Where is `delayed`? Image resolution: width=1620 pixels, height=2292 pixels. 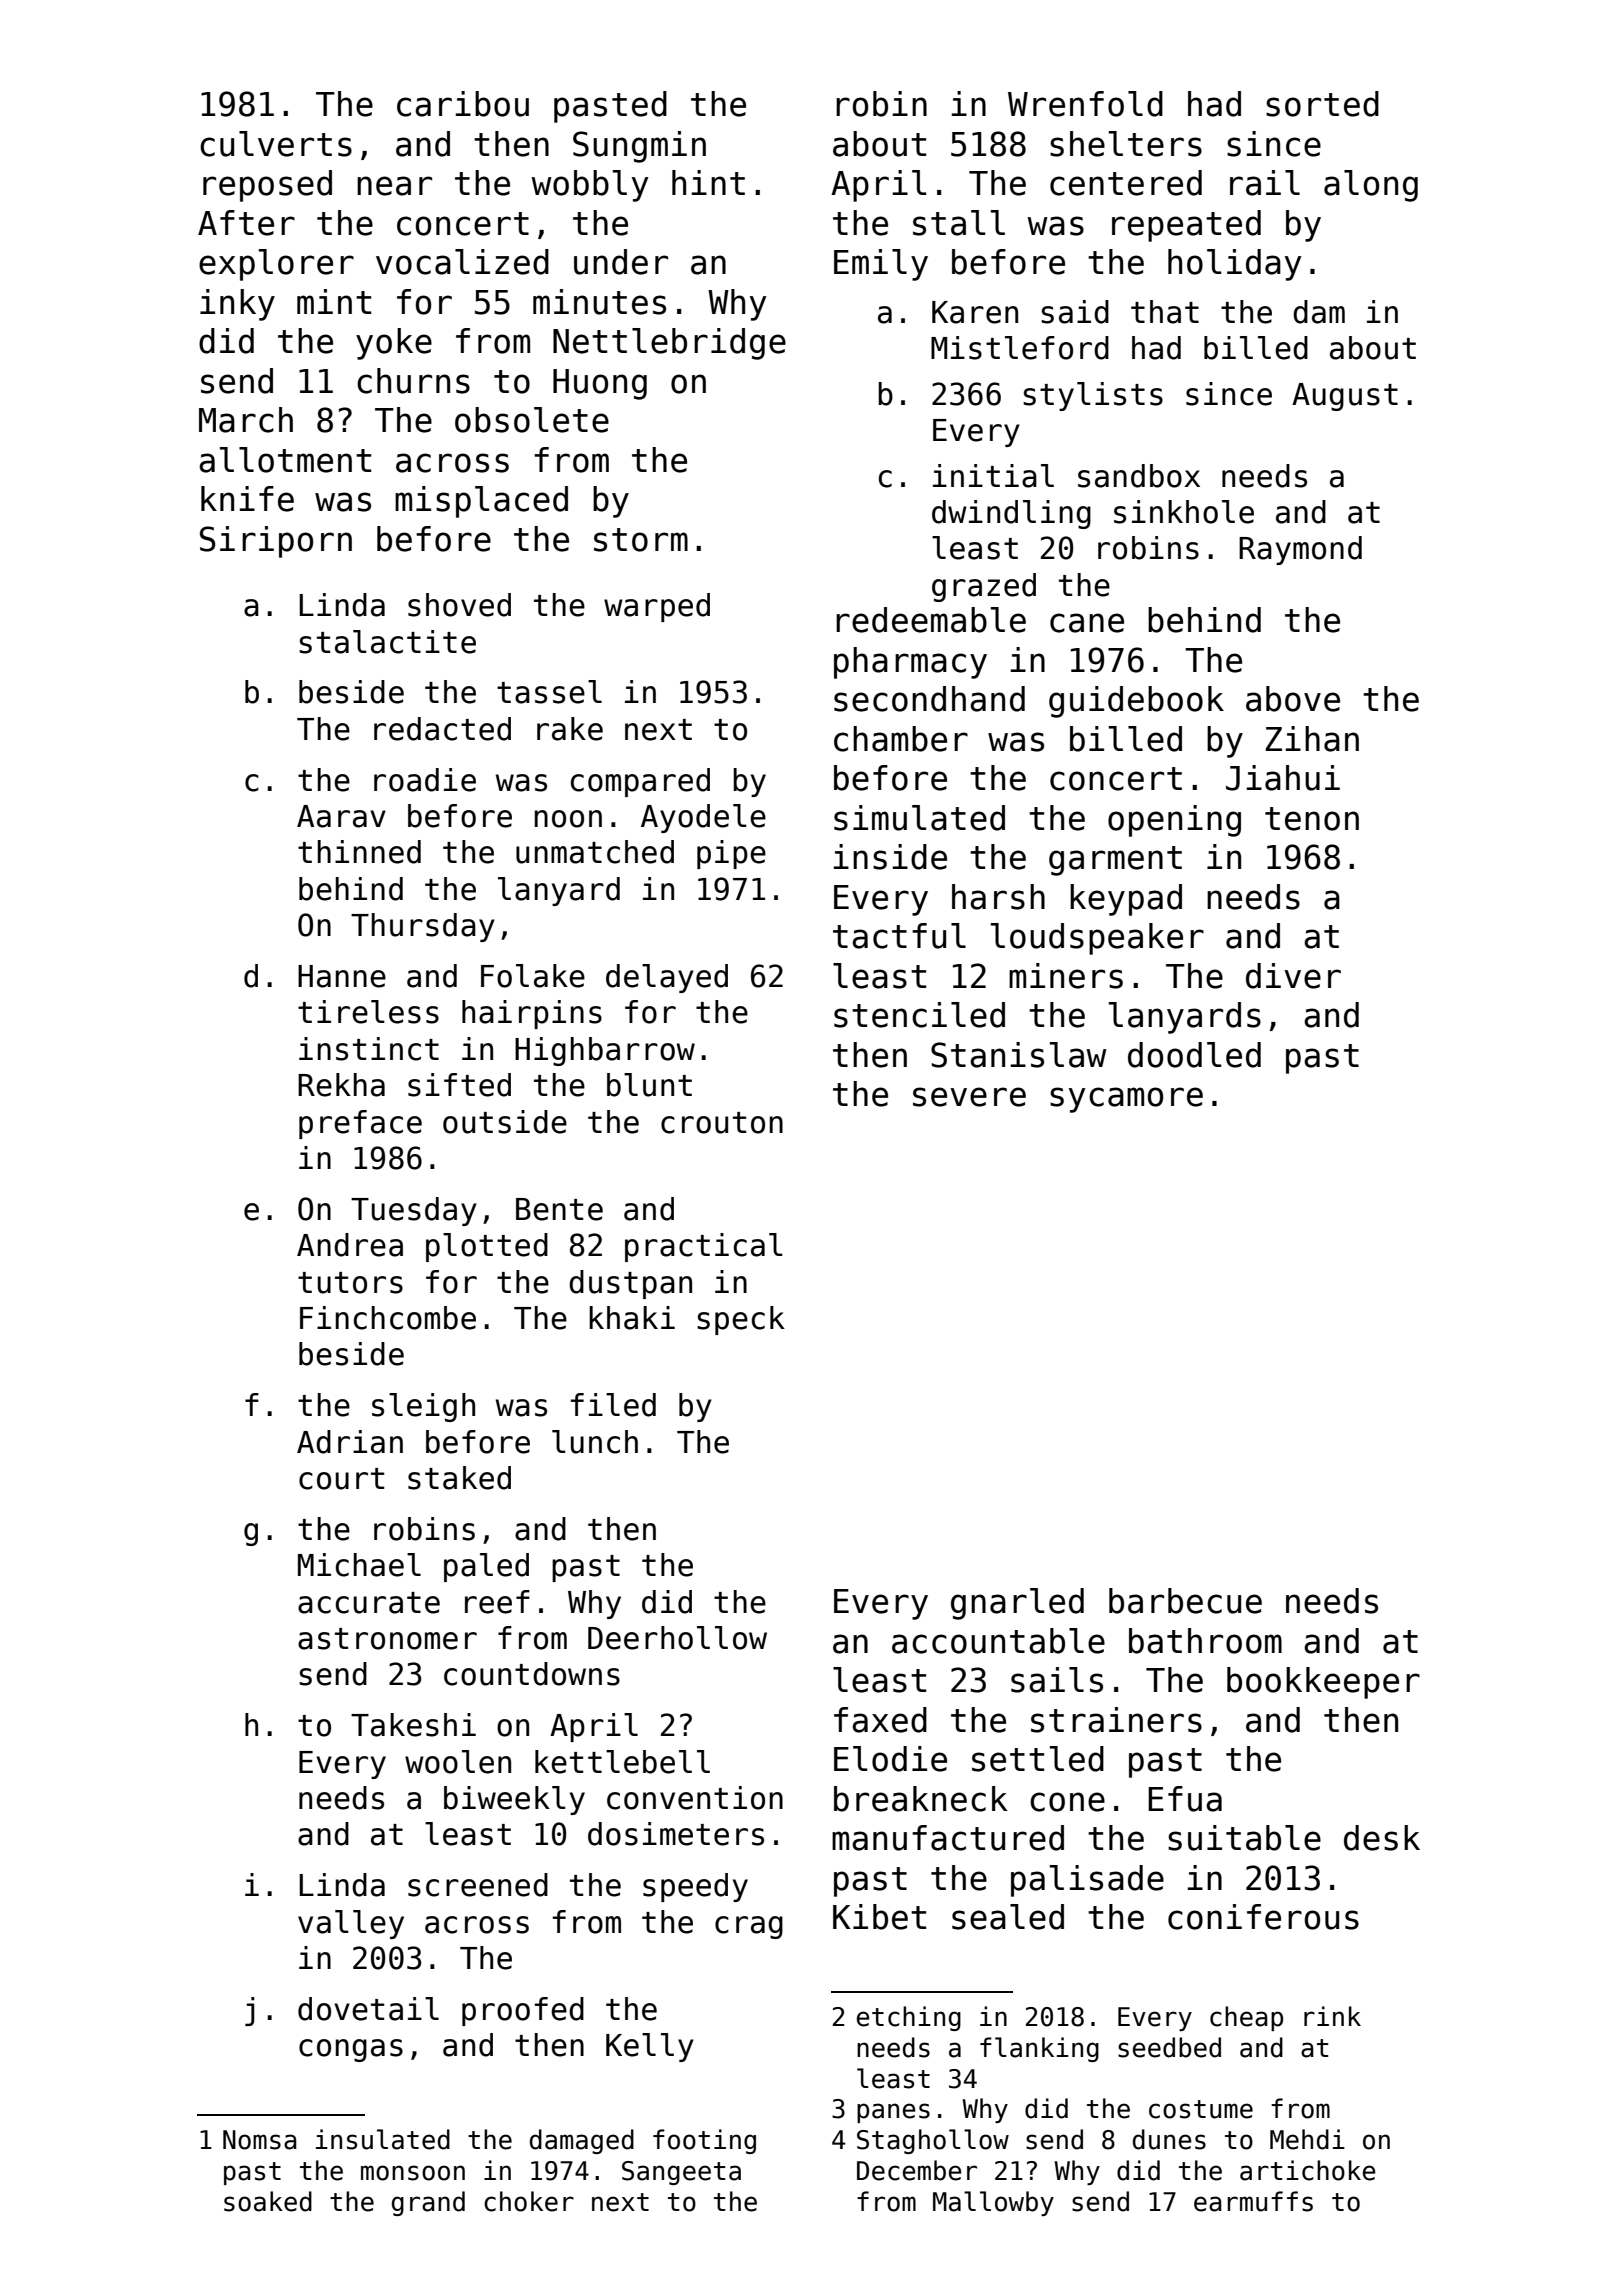
delayed is located at coordinates (667, 978).
